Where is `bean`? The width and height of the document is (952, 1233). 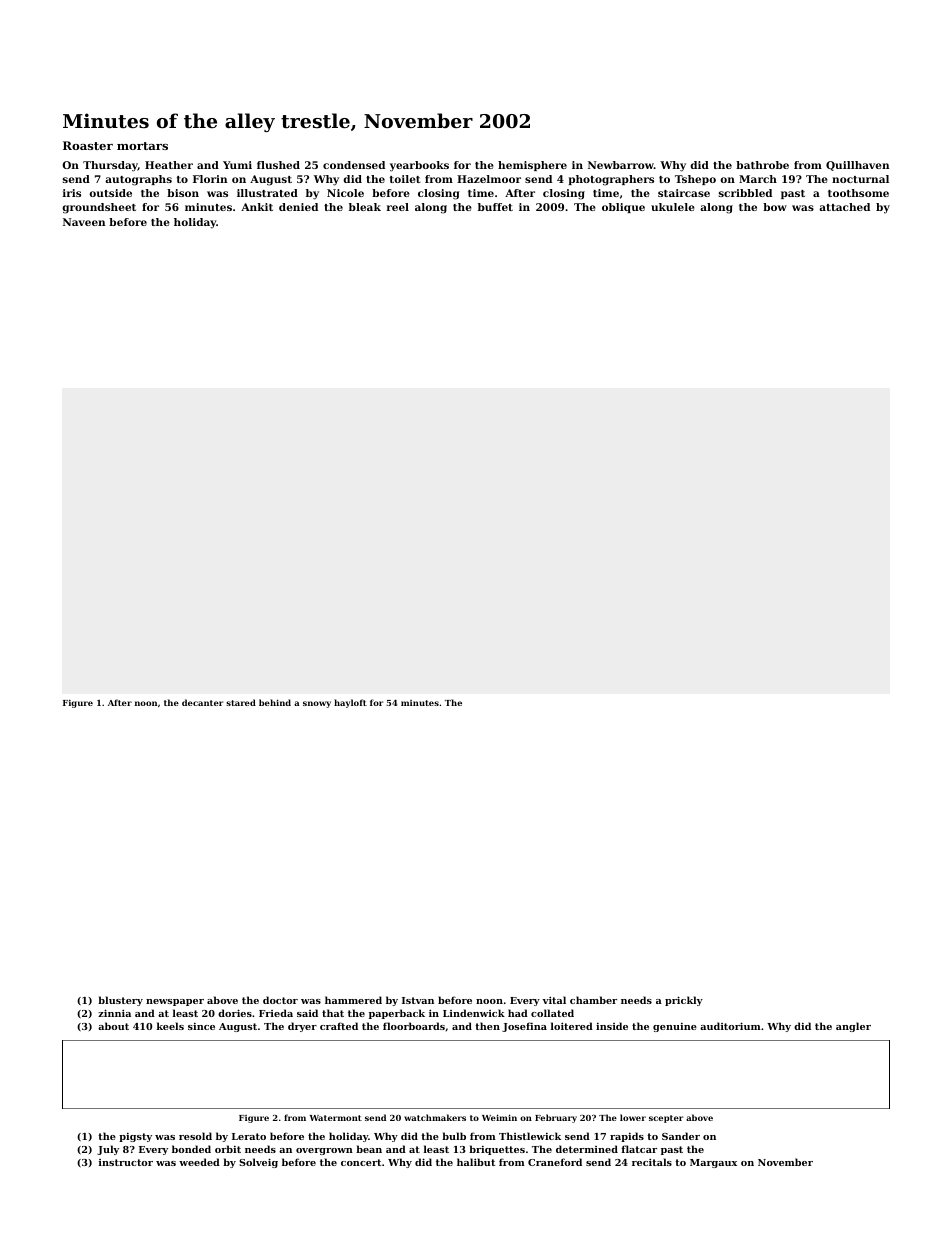
bean is located at coordinates (369, 1149).
